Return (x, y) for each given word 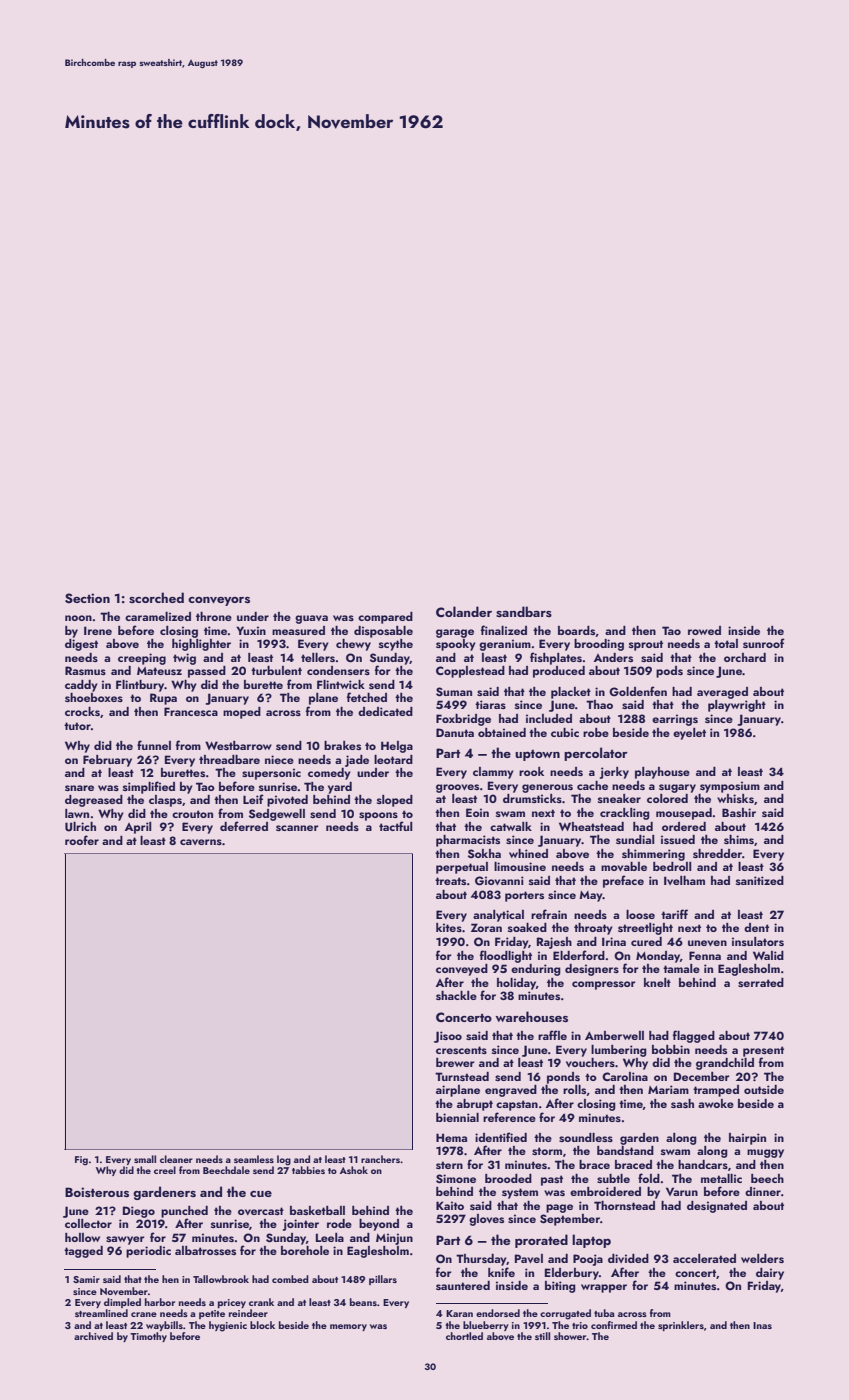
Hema (451, 1137)
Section (87, 598)
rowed (704, 630)
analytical (498, 916)
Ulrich (80, 827)
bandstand (625, 1150)
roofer (82, 840)
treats (450, 881)
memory (348, 1327)
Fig (81, 1161)
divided (628, 1258)
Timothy (148, 1337)
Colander (464, 611)
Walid (768, 955)
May (591, 896)
